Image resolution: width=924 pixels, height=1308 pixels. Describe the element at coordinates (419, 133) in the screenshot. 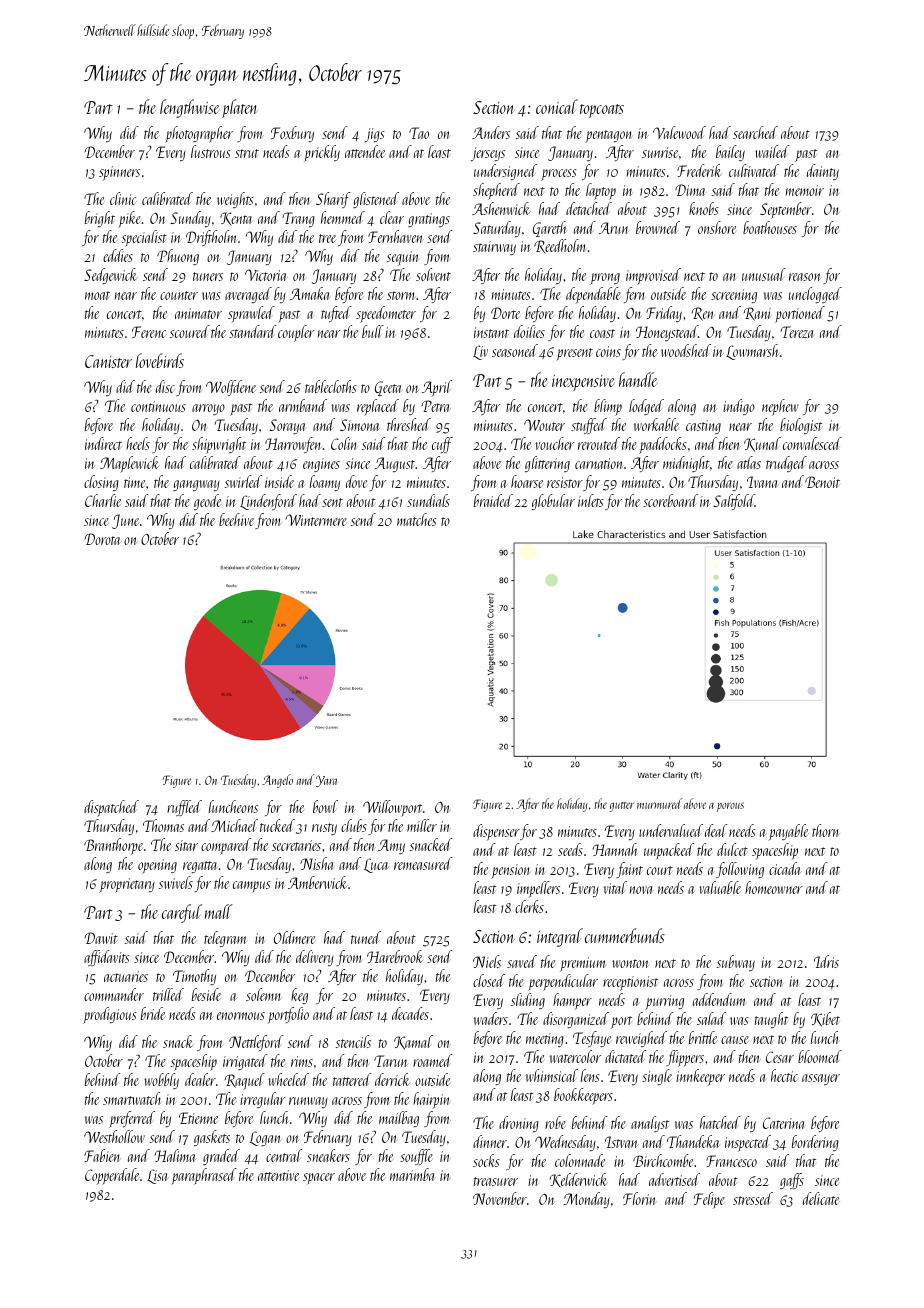

I see `Tao` at that location.
